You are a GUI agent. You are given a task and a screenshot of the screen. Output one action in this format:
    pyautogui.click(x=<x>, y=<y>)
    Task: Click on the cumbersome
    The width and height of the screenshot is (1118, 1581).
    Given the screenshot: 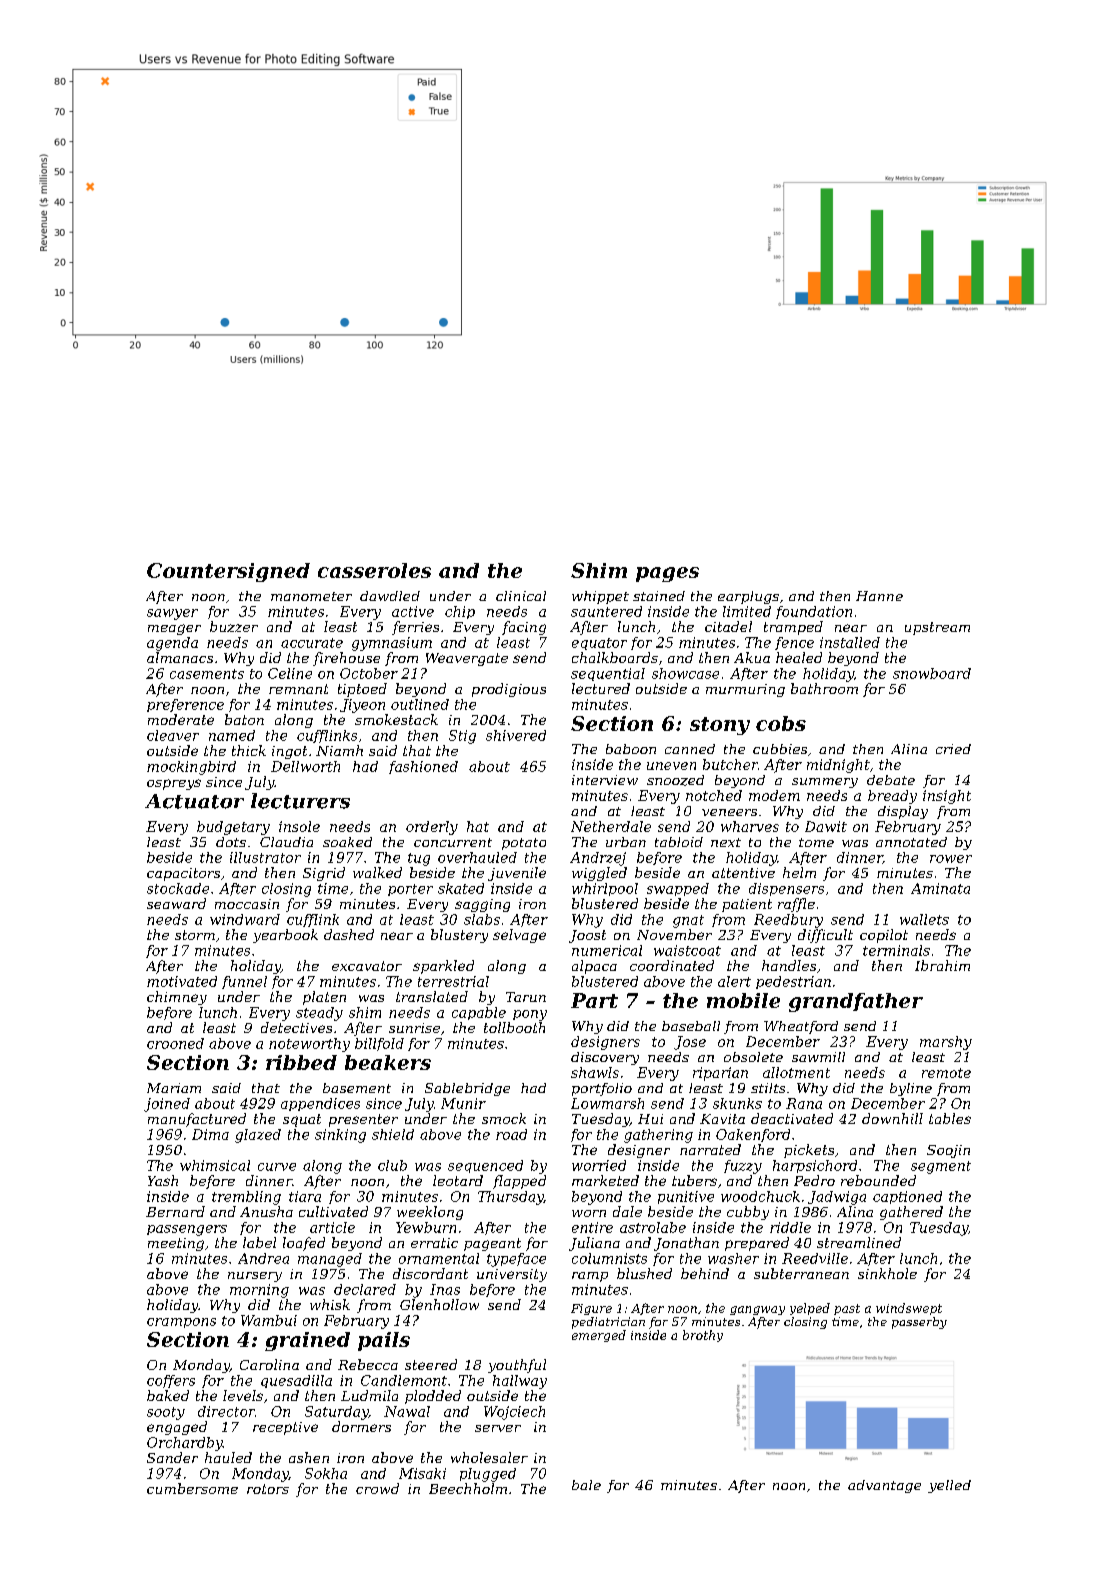 What is the action you would take?
    pyautogui.click(x=192, y=1488)
